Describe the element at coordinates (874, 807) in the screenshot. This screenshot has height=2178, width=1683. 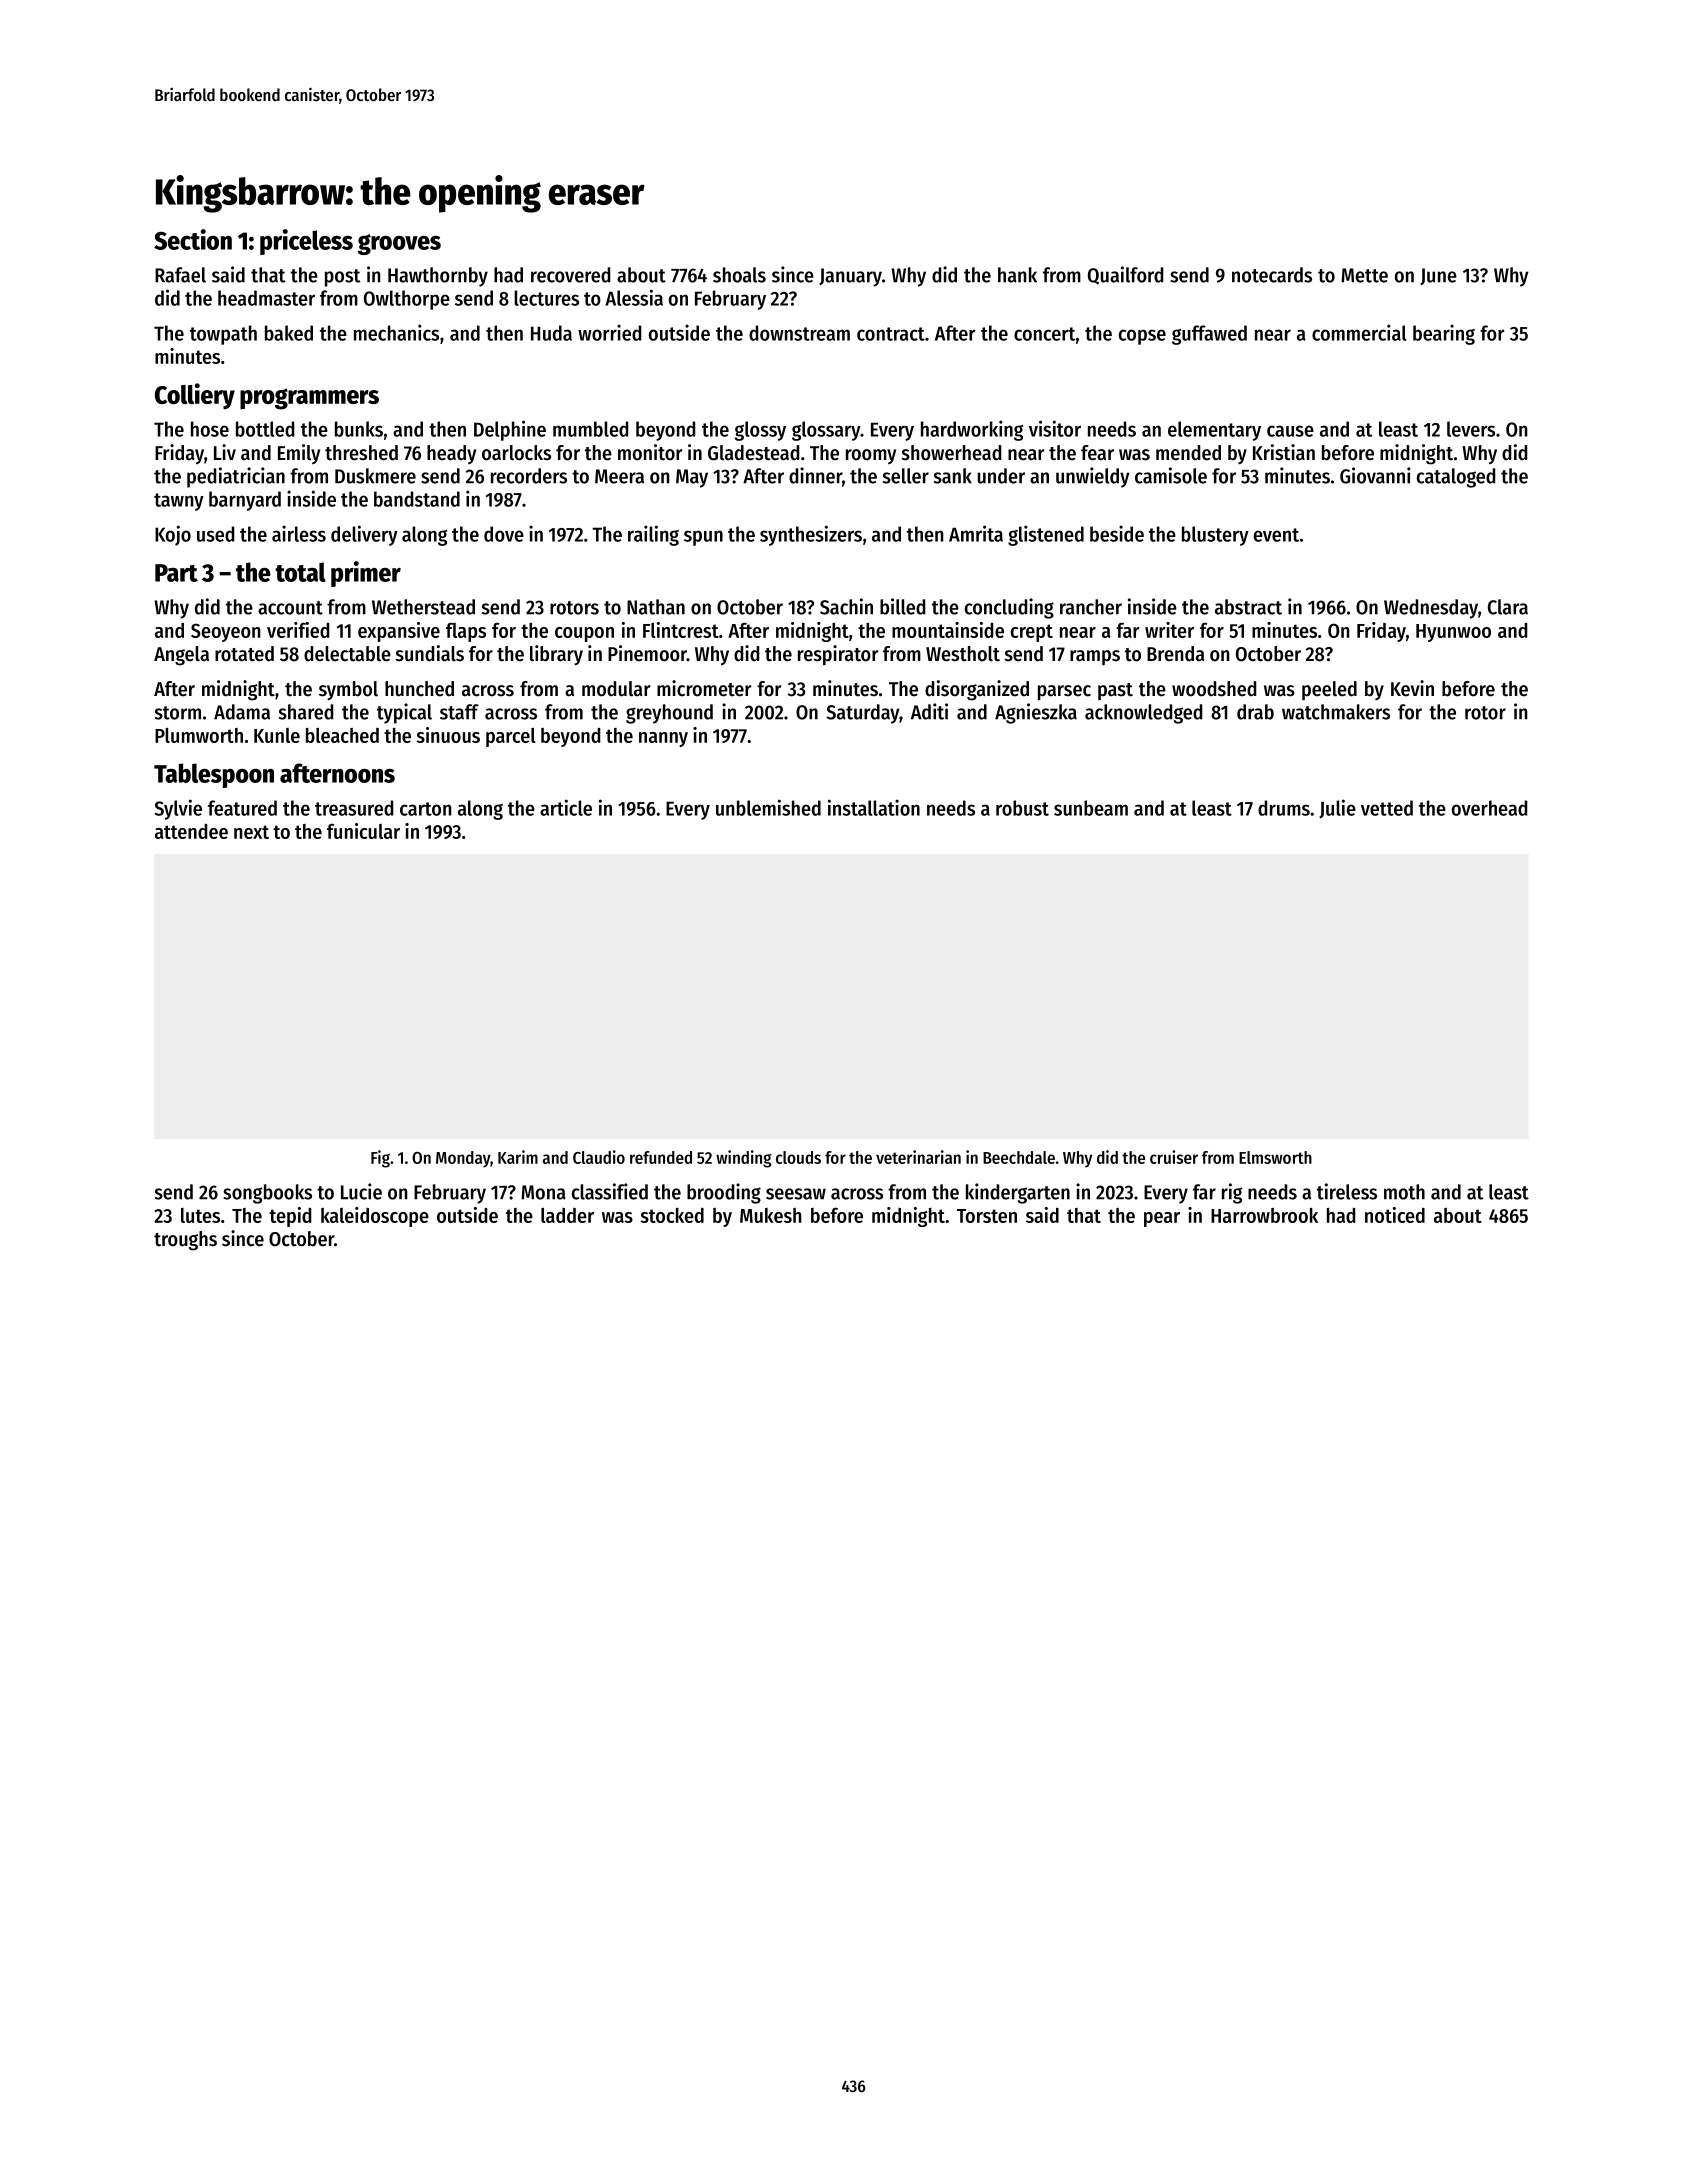
I see `installation` at that location.
